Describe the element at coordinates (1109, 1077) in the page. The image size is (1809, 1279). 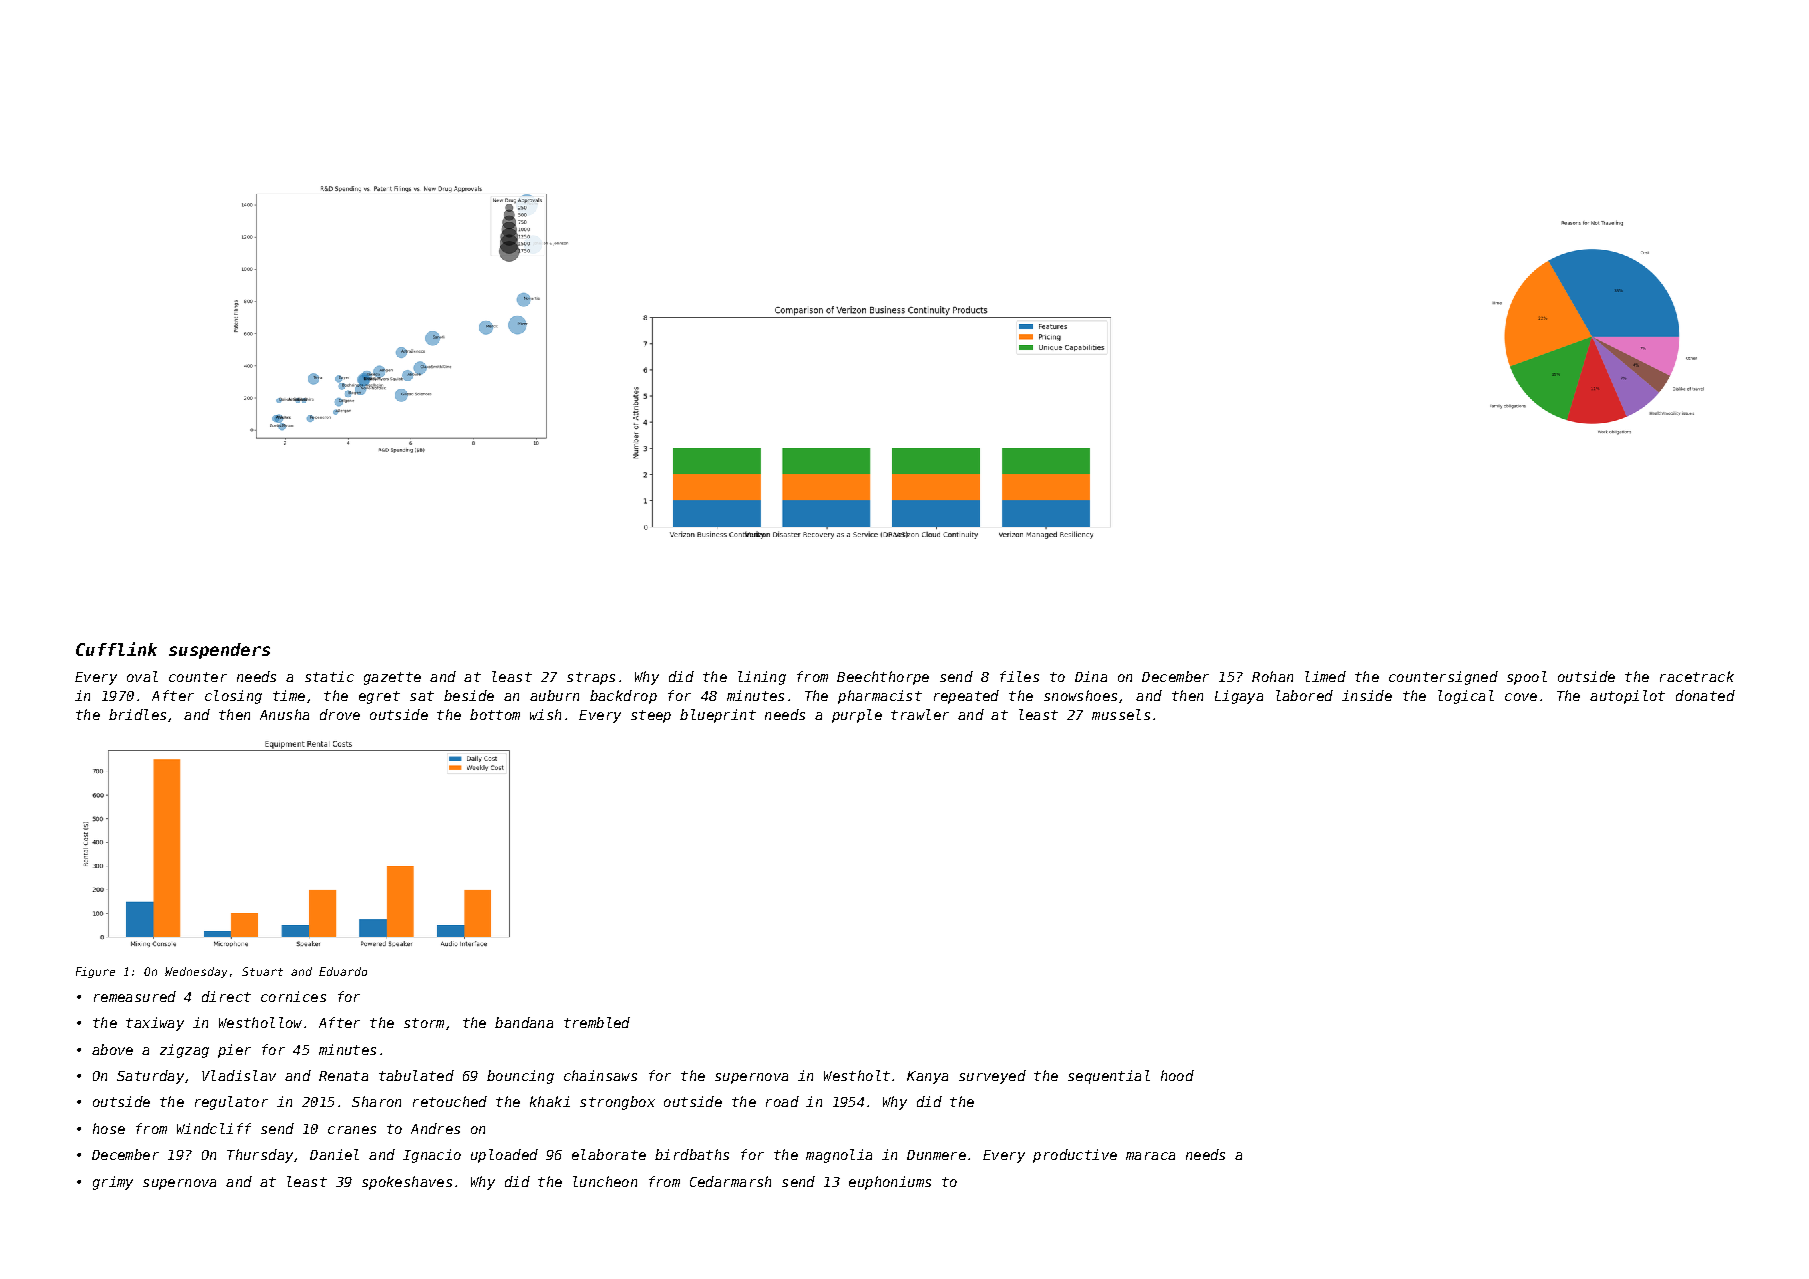
I see `sequential` at that location.
